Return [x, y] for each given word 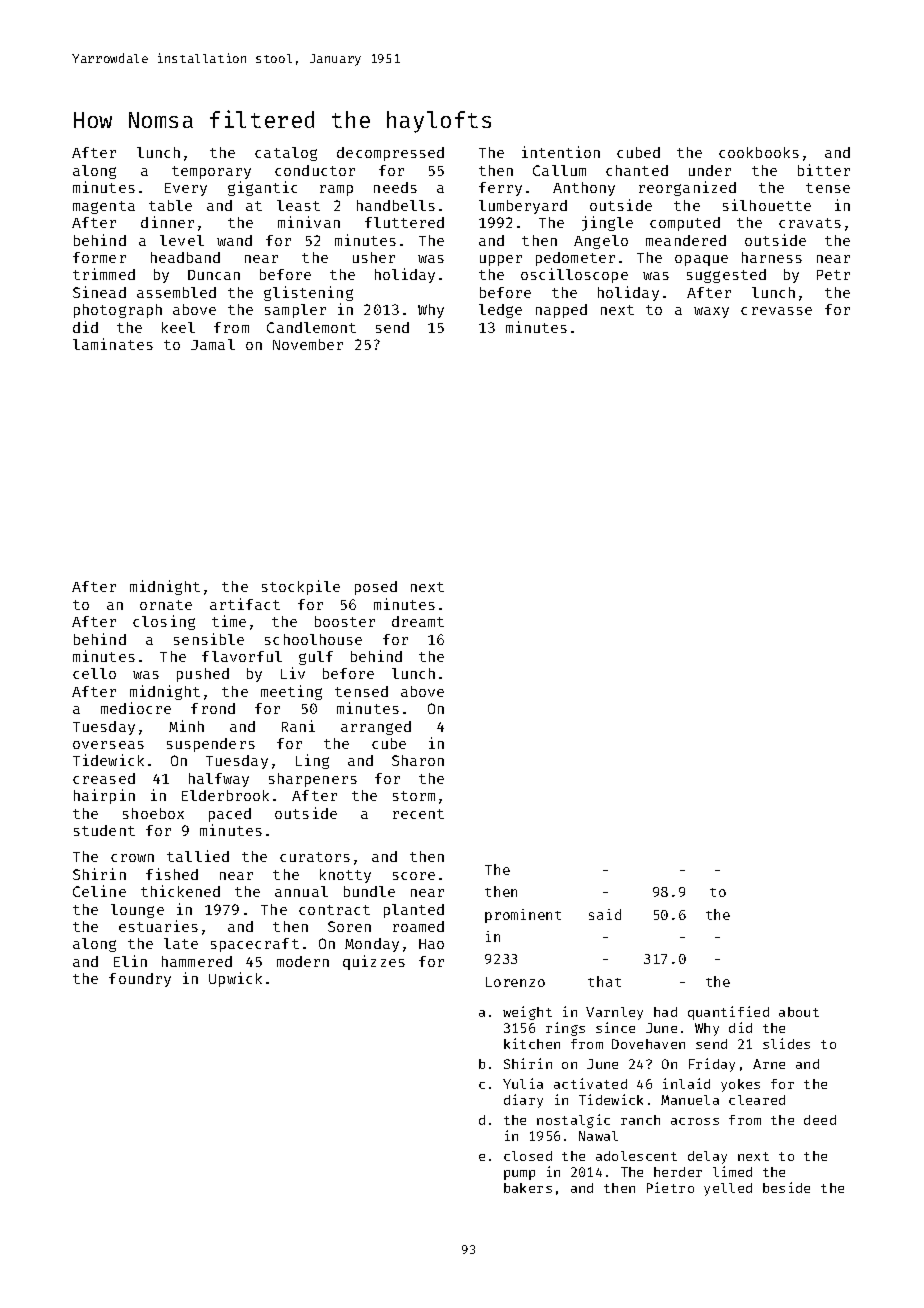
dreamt [418, 621]
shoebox [153, 813]
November [308, 344]
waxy [711, 312]
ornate [166, 605]
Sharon [418, 760]
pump [519, 1175]
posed [376, 588]
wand [234, 240]
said [605, 914]
